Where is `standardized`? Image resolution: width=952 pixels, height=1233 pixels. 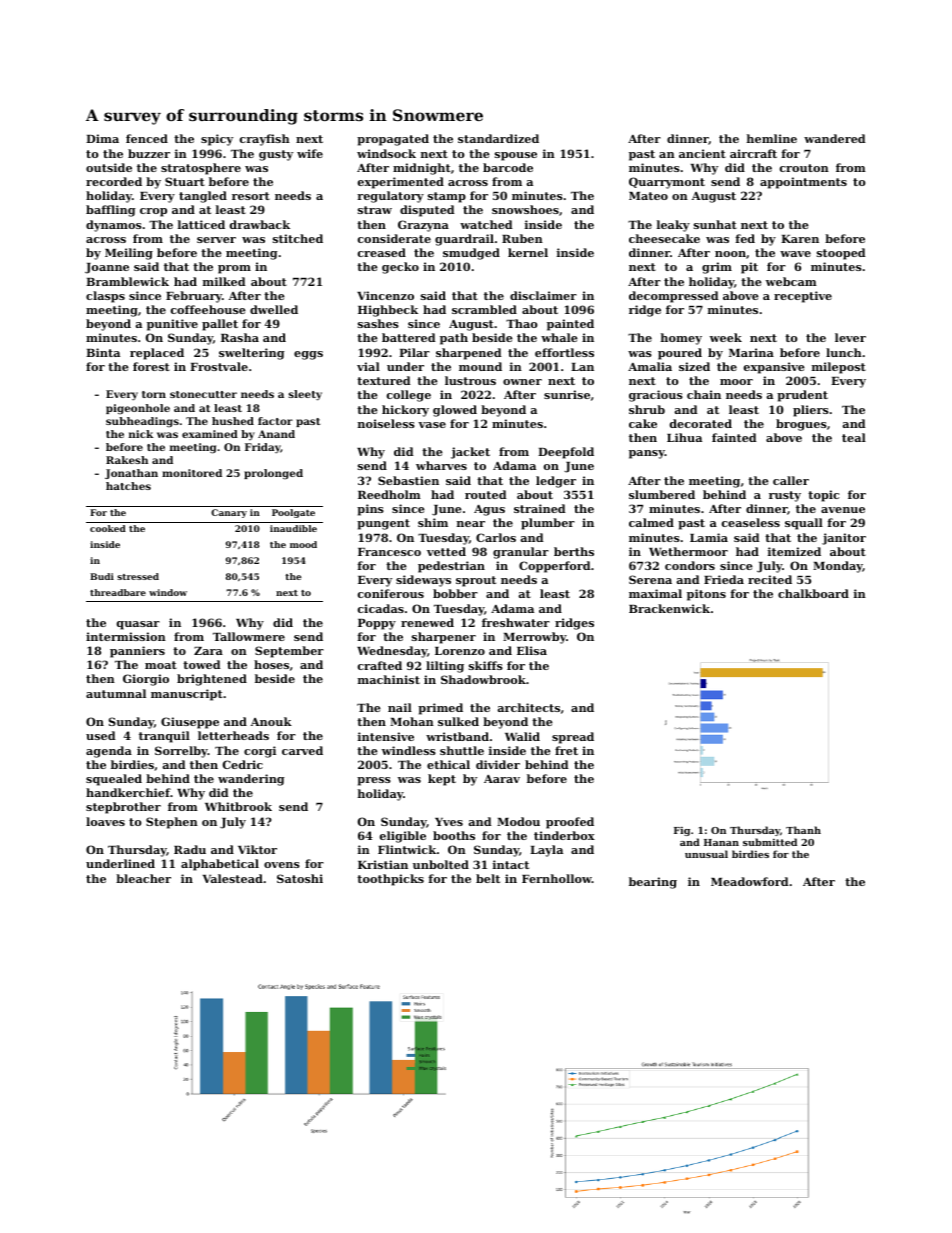
standardized is located at coordinates (498, 138).
